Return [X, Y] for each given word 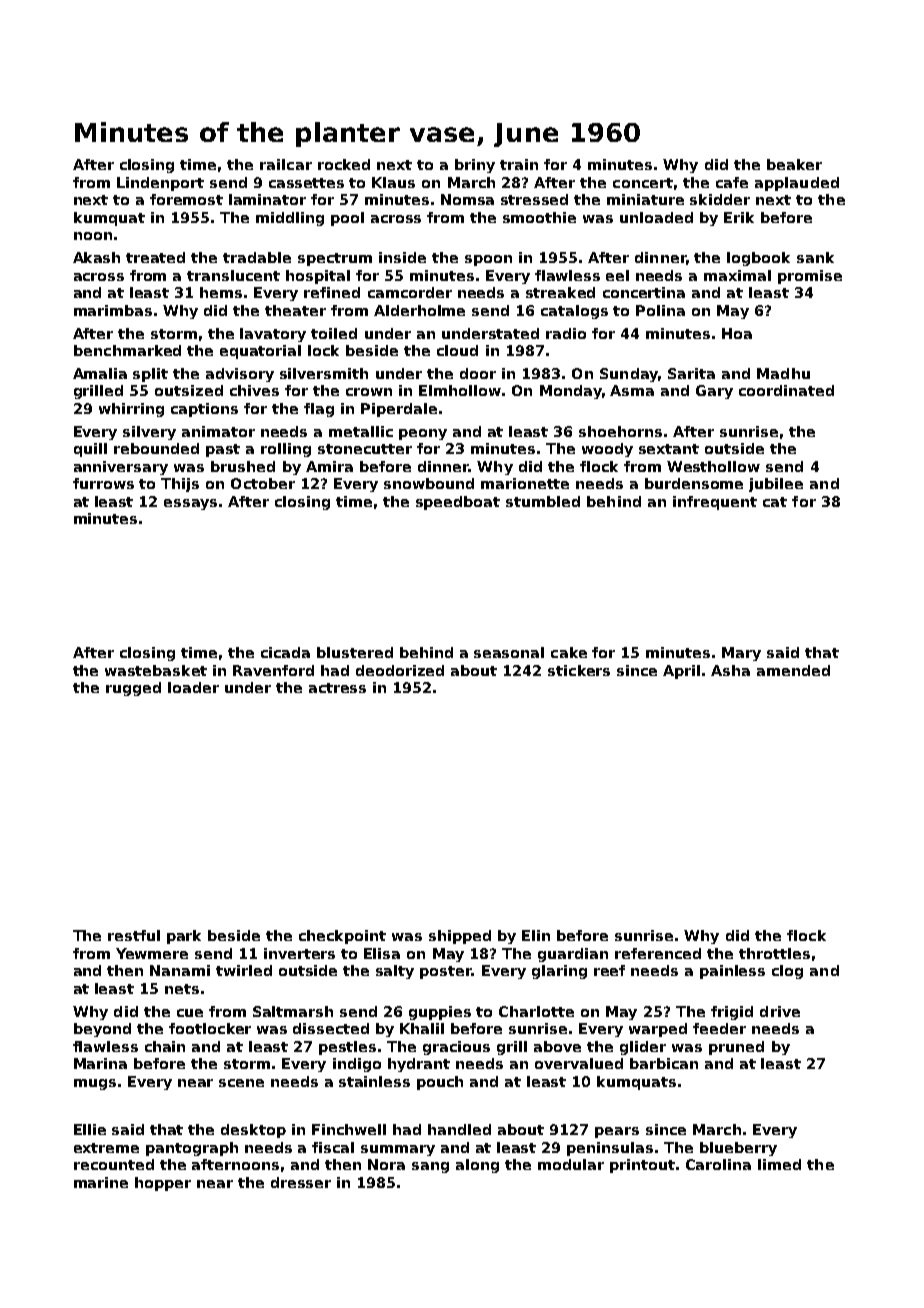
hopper [163, 1184]
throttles [774, 953]
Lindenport [160, 184]
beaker [794, 164]
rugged [133, 689]
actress [337, 688]
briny [475, 166]
